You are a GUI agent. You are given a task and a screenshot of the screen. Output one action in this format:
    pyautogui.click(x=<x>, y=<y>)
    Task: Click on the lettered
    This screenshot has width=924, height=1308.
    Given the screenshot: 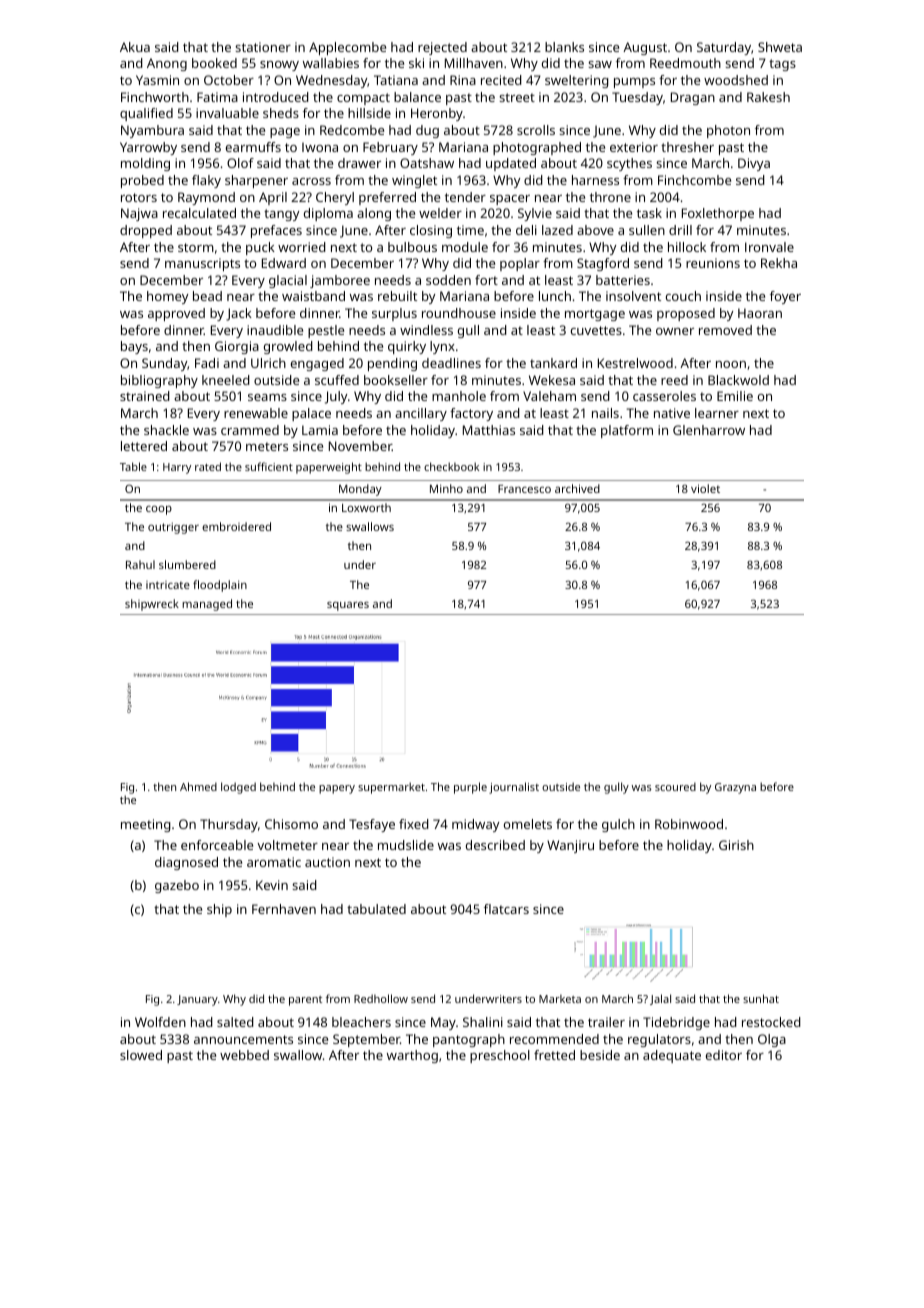 What is the action you would take?
    pyautogui.click(x=144, y=446)
